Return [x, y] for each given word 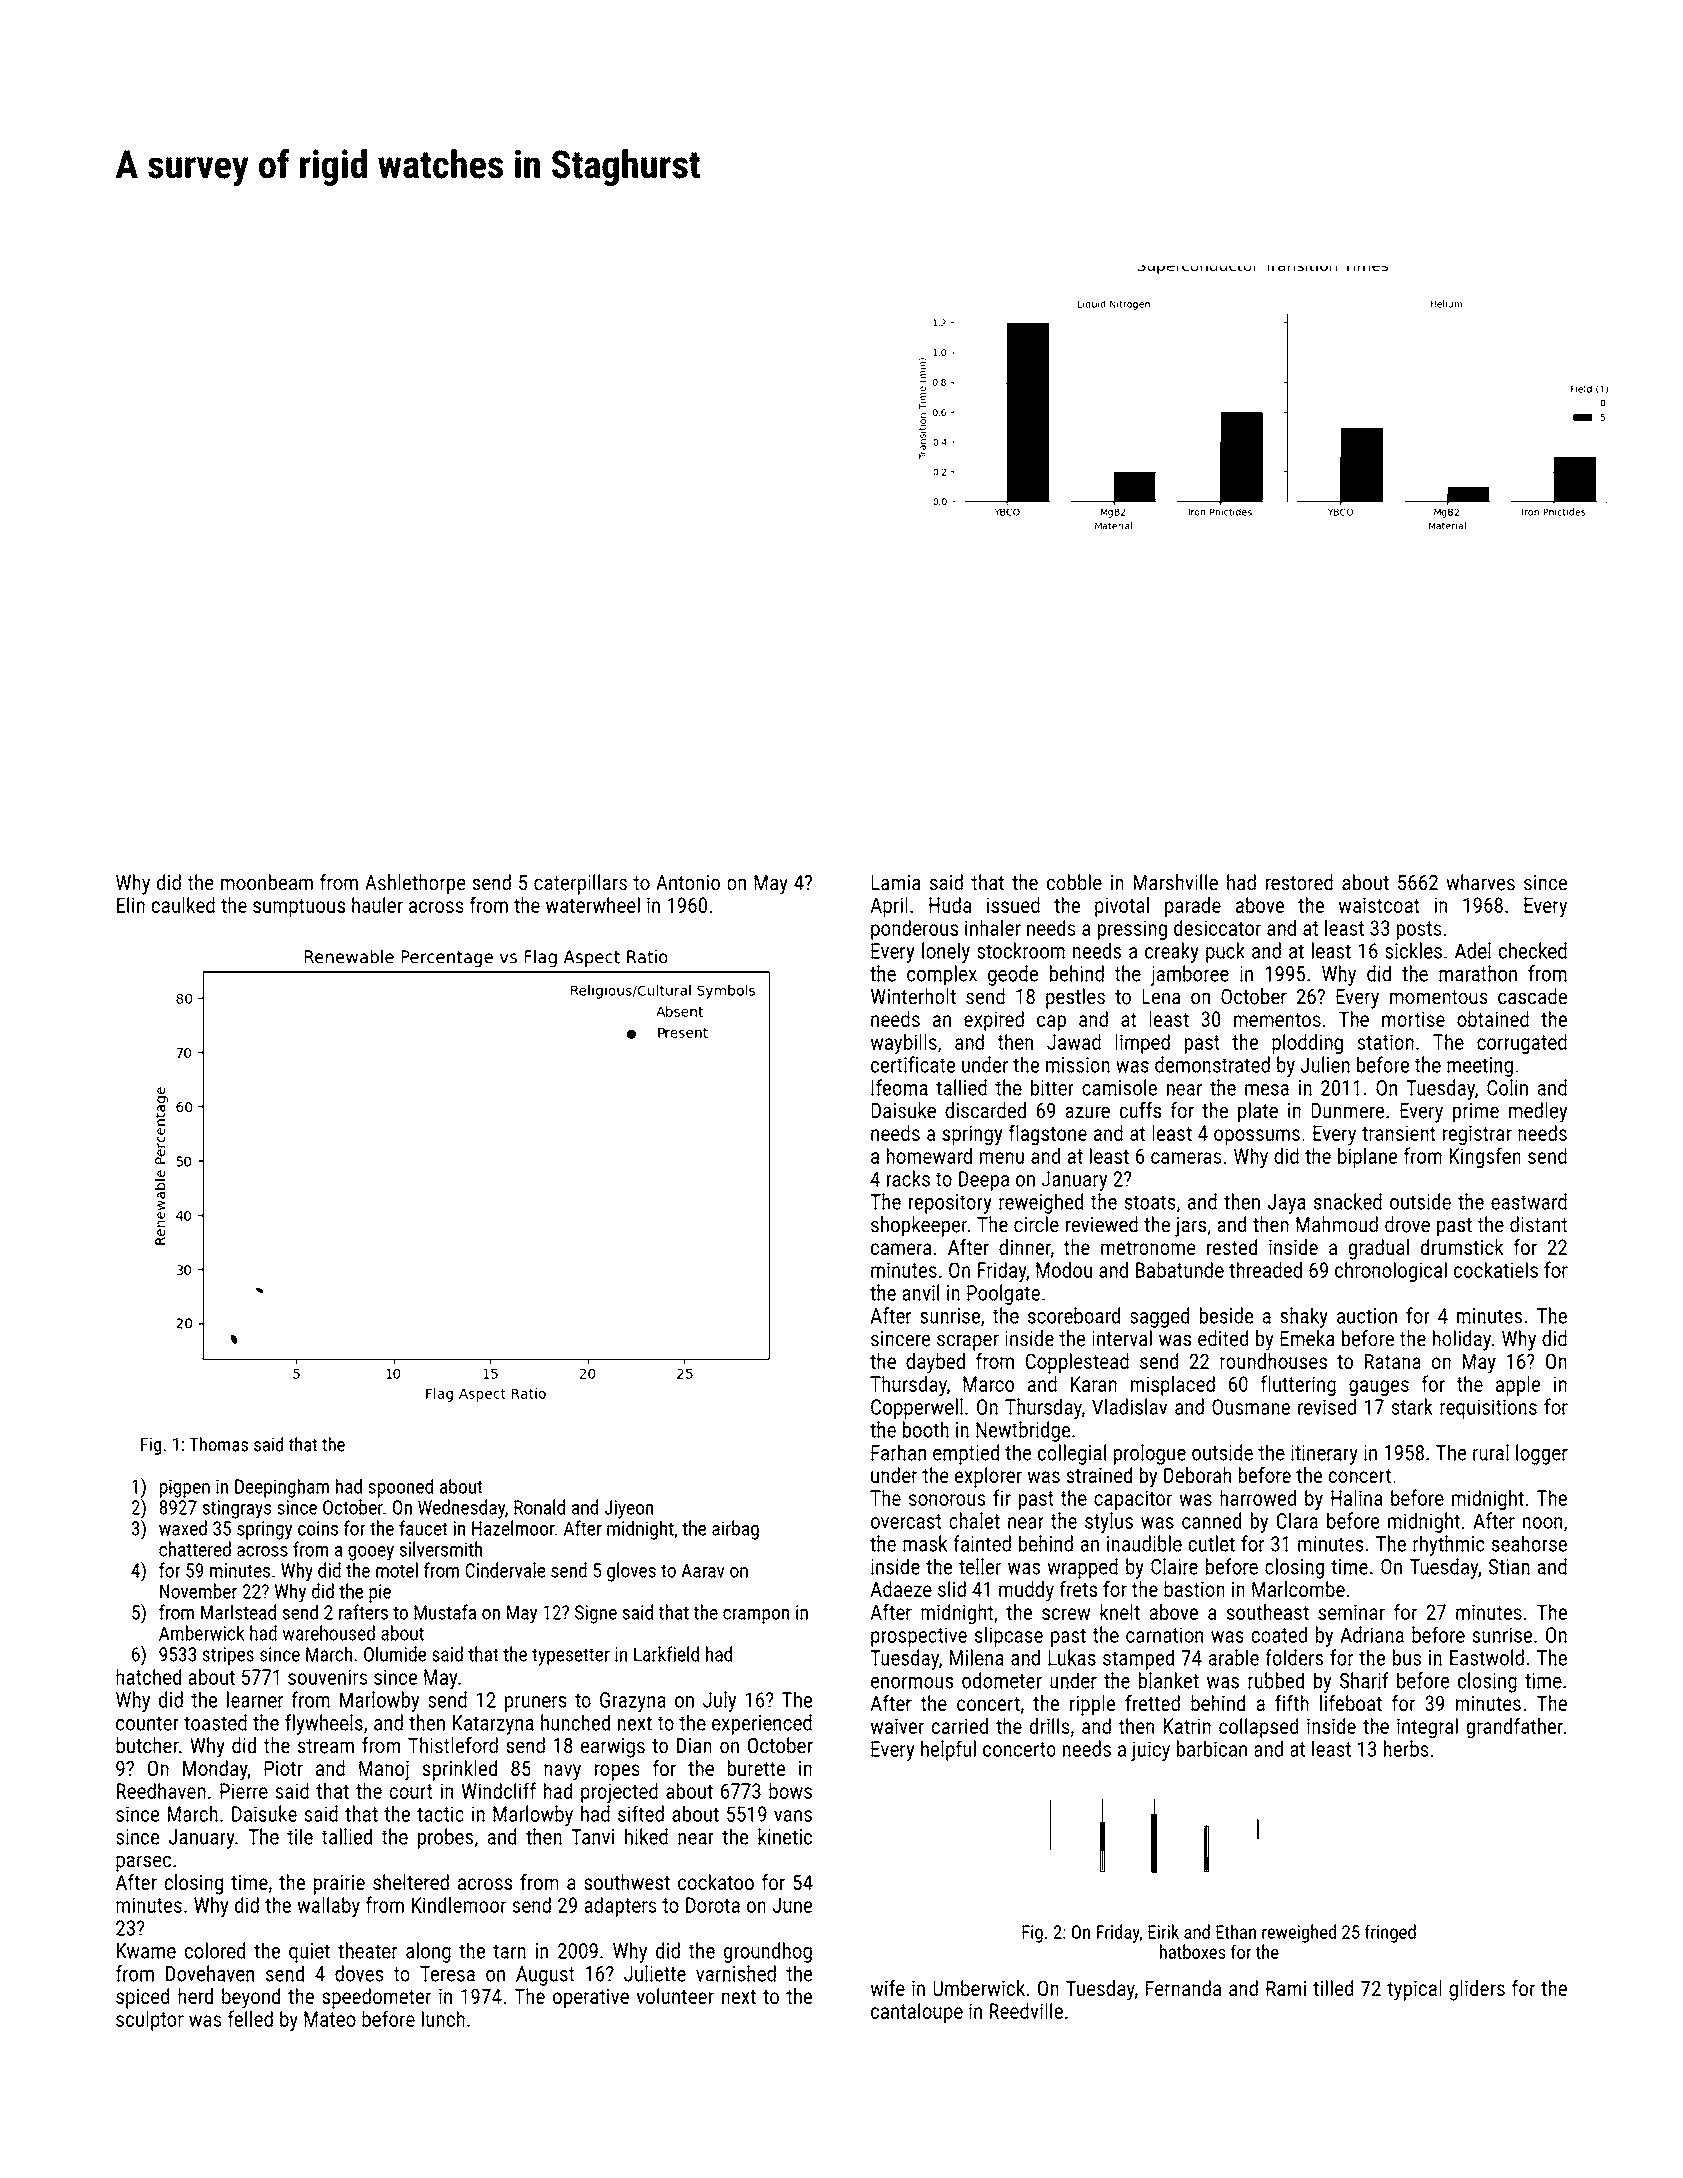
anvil [920, 1292]
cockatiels [1496, 1270]
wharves [1480, 882]
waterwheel [593, 905]
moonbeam [267, 882]
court [411, 1791]
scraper [968, 1342]
